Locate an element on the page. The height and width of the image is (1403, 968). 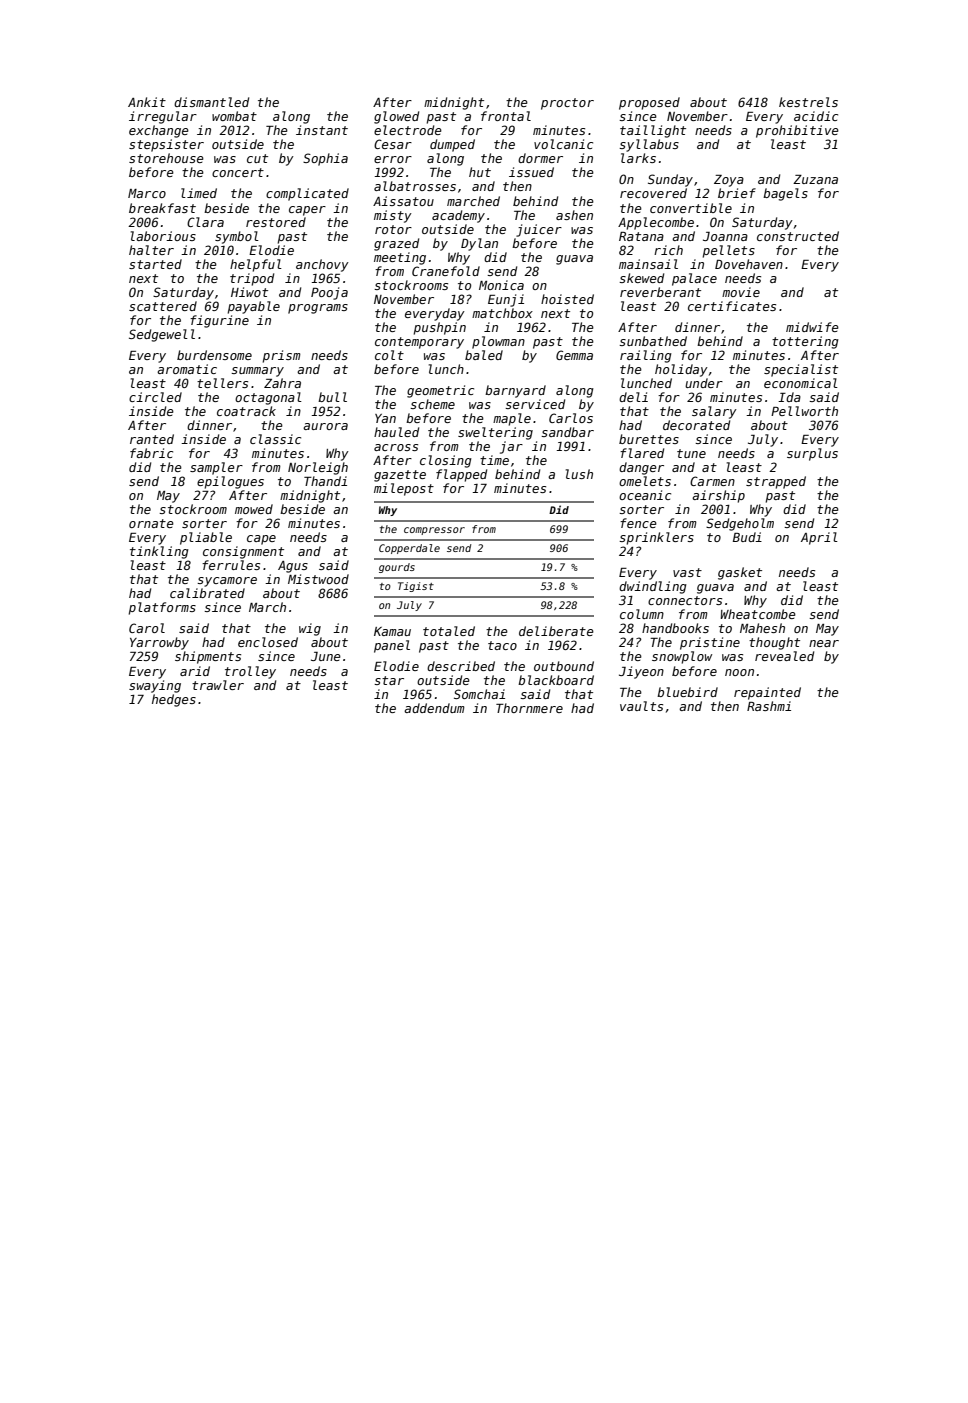
Zoya is located at coordinates (729, 181).
